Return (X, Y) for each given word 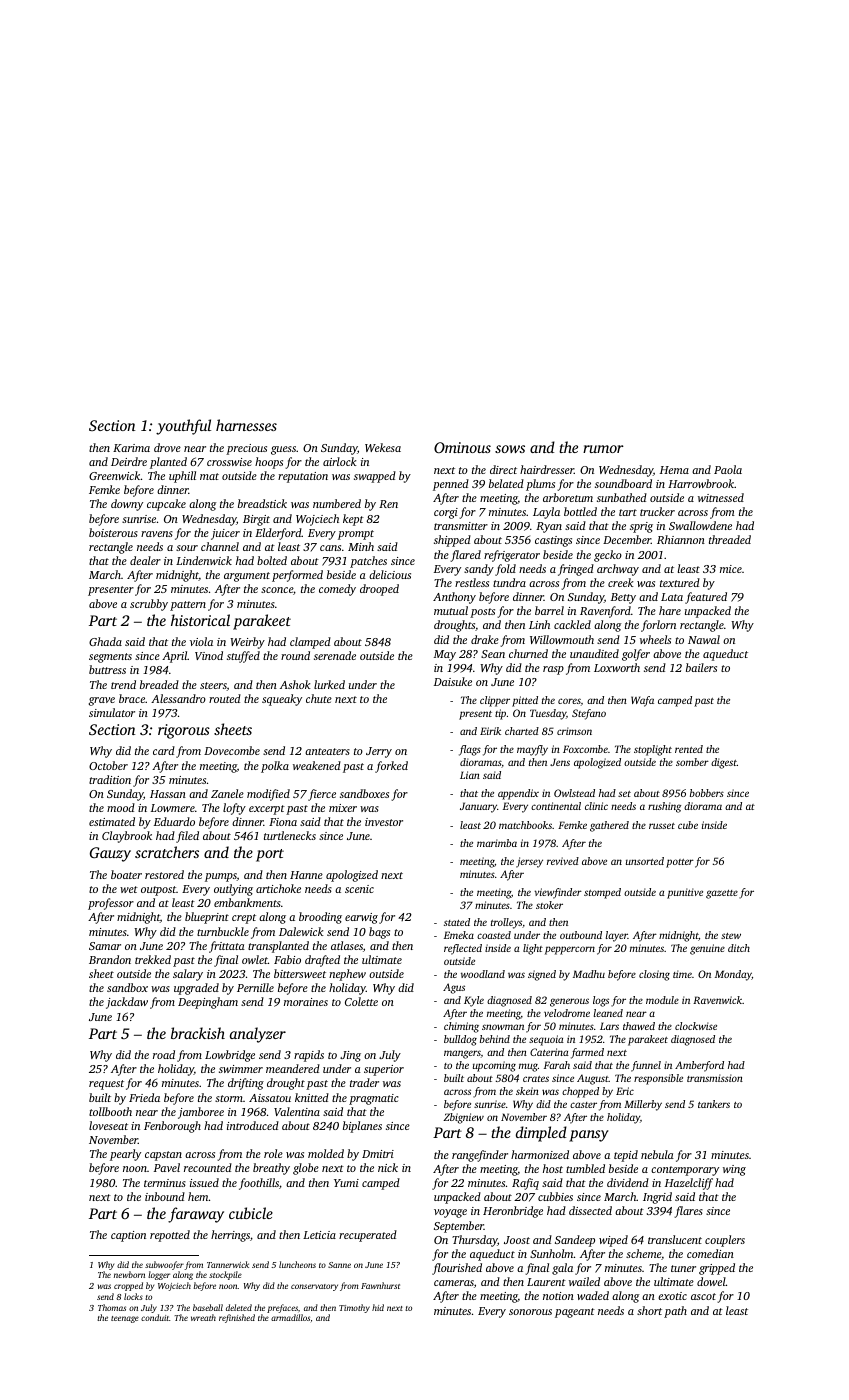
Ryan (549, 527)
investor (384, 822)
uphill (182, 477)
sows (510, 449)
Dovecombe (232, 750)
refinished (237, 1318)
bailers (701, 667)
